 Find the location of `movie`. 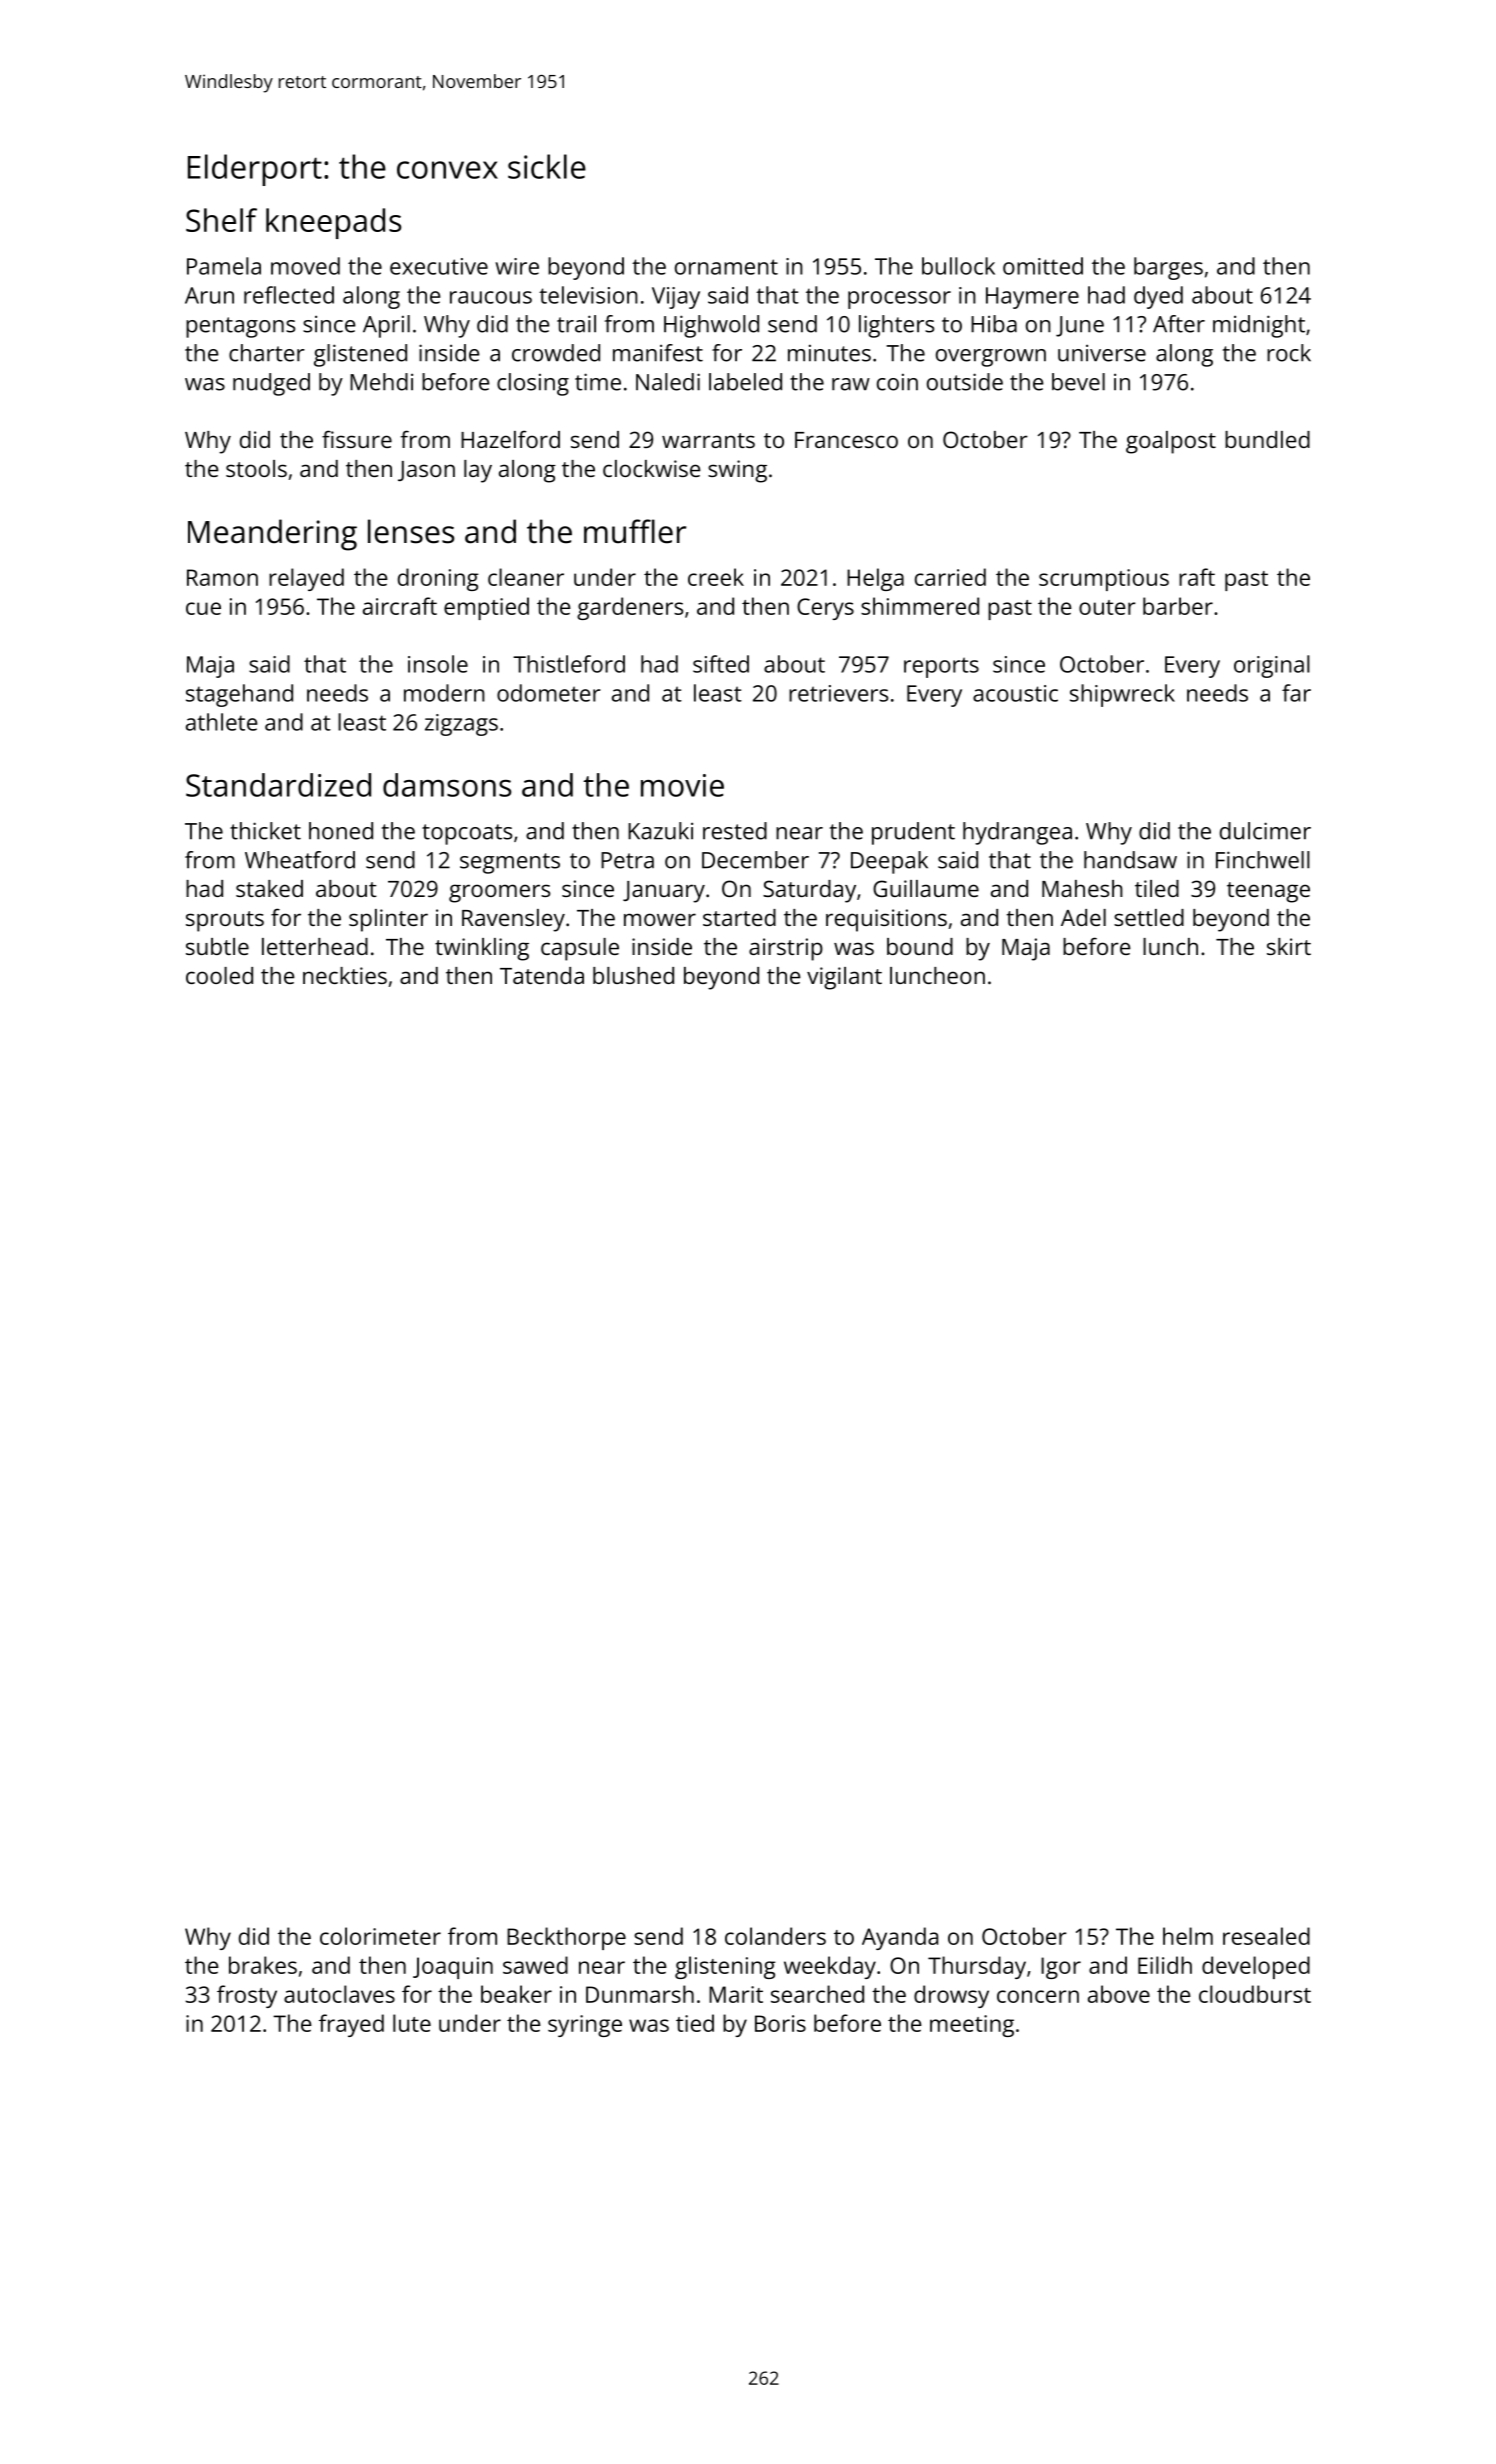

movie is located at coordinates (682, 785).
